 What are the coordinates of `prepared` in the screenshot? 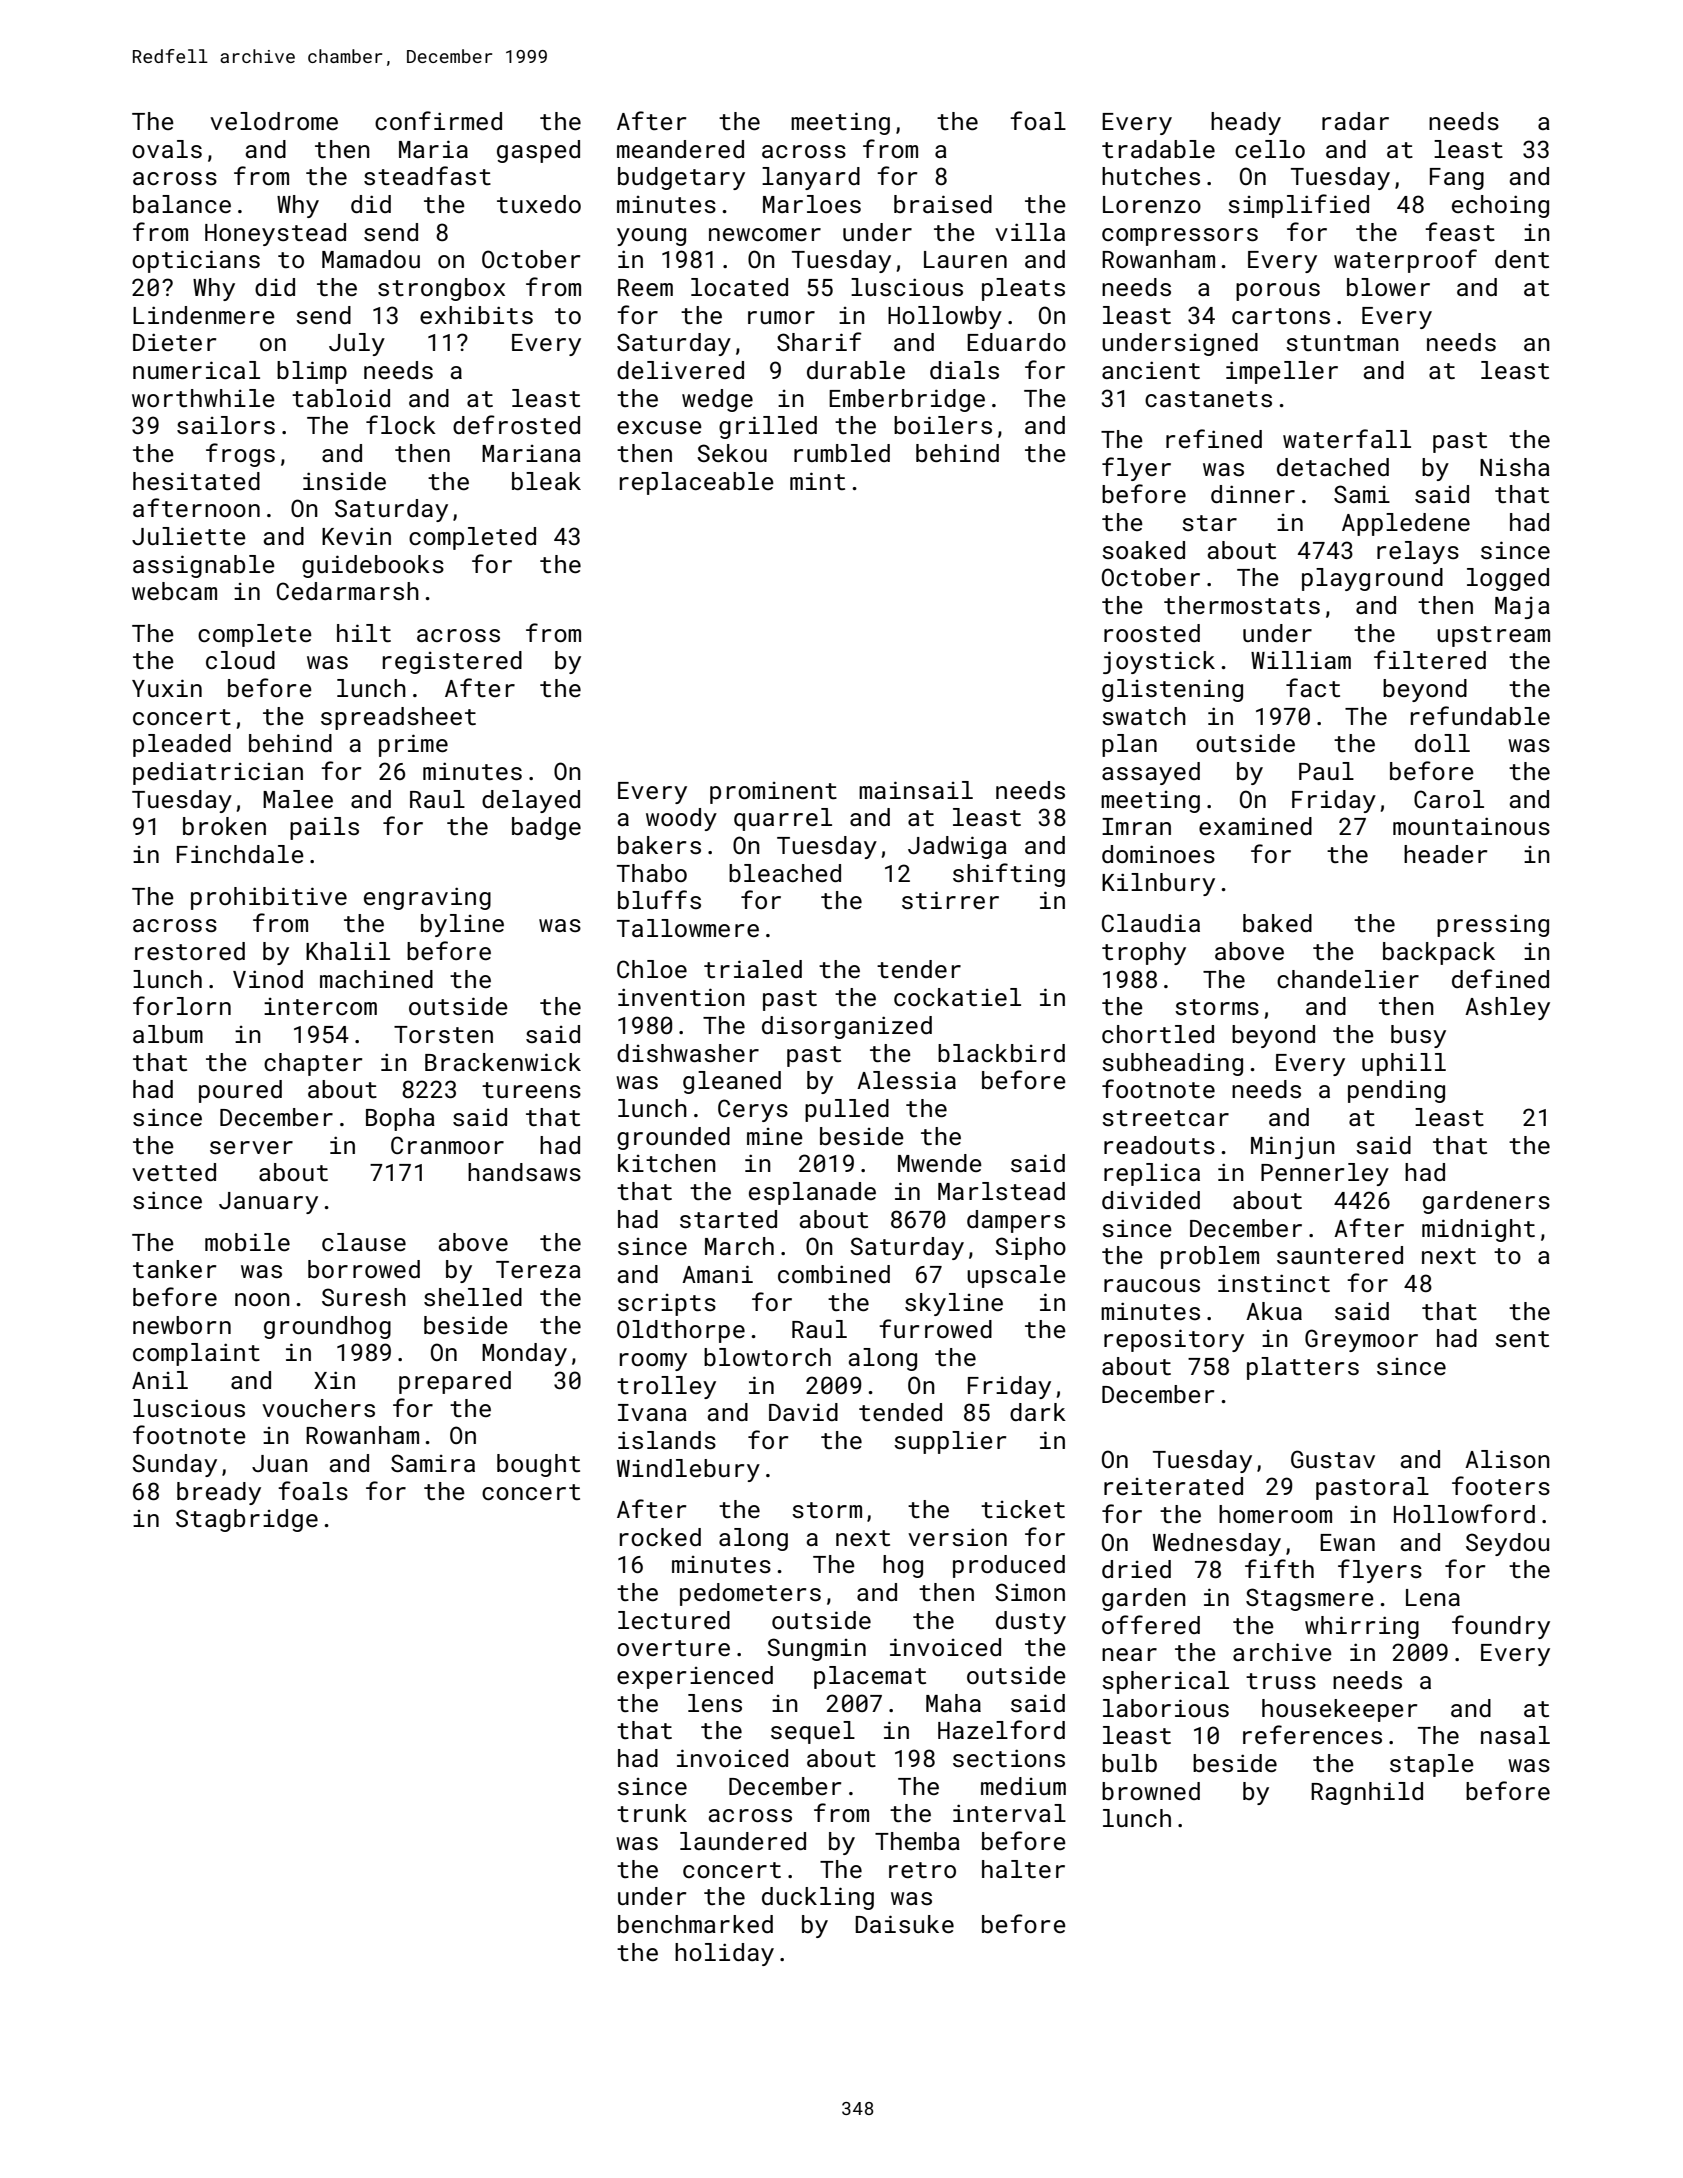 It's located at (455, 1382).
